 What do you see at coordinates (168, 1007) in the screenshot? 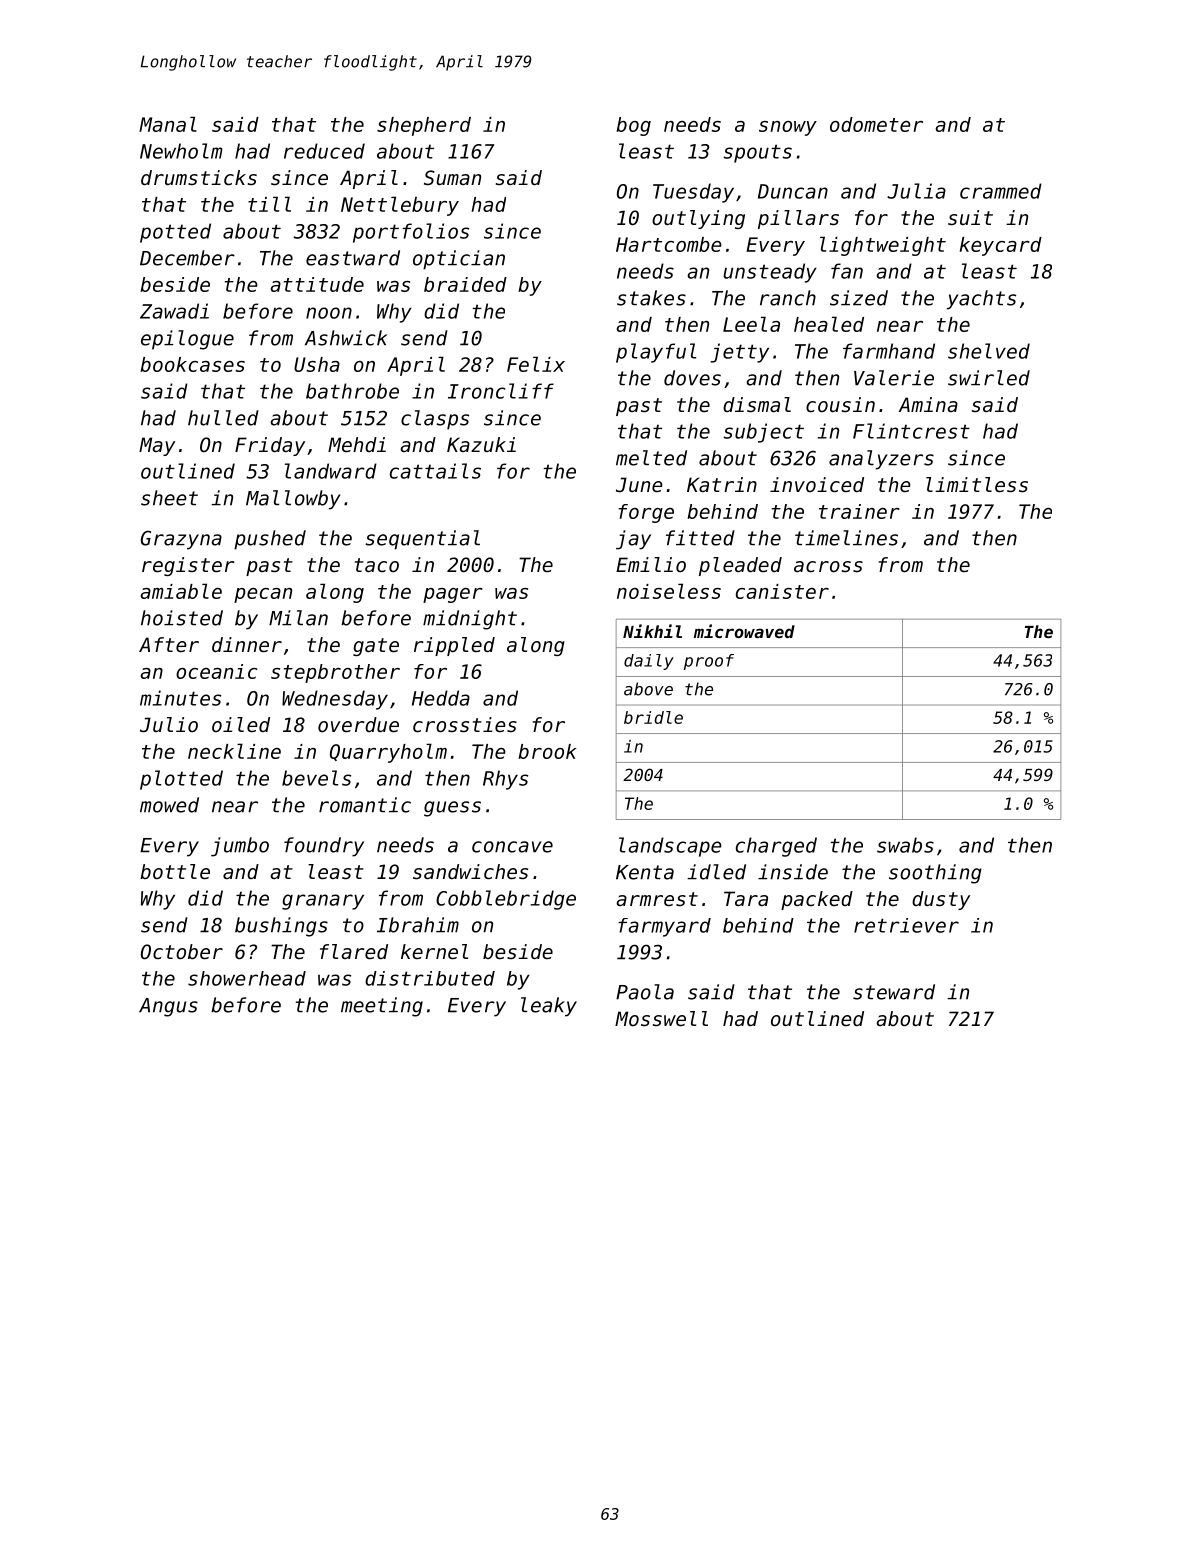
I see `Angus` at bounding box center [168, 1007].
